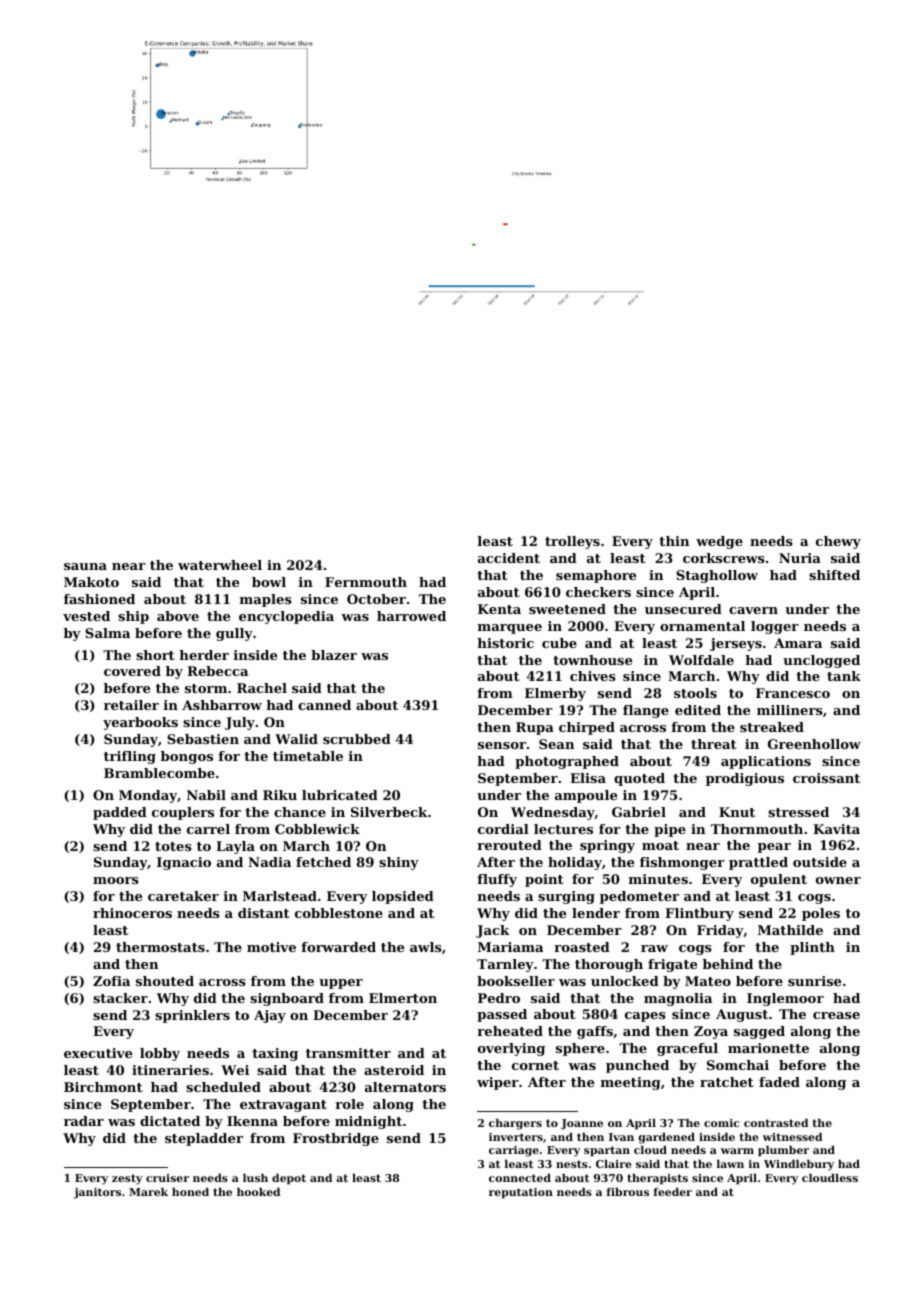 The width and height of the page is (924, 1308). What do you see at coordinates (683, 609) in the page?
I see `unsecured` at bounding box center [683, 609].
